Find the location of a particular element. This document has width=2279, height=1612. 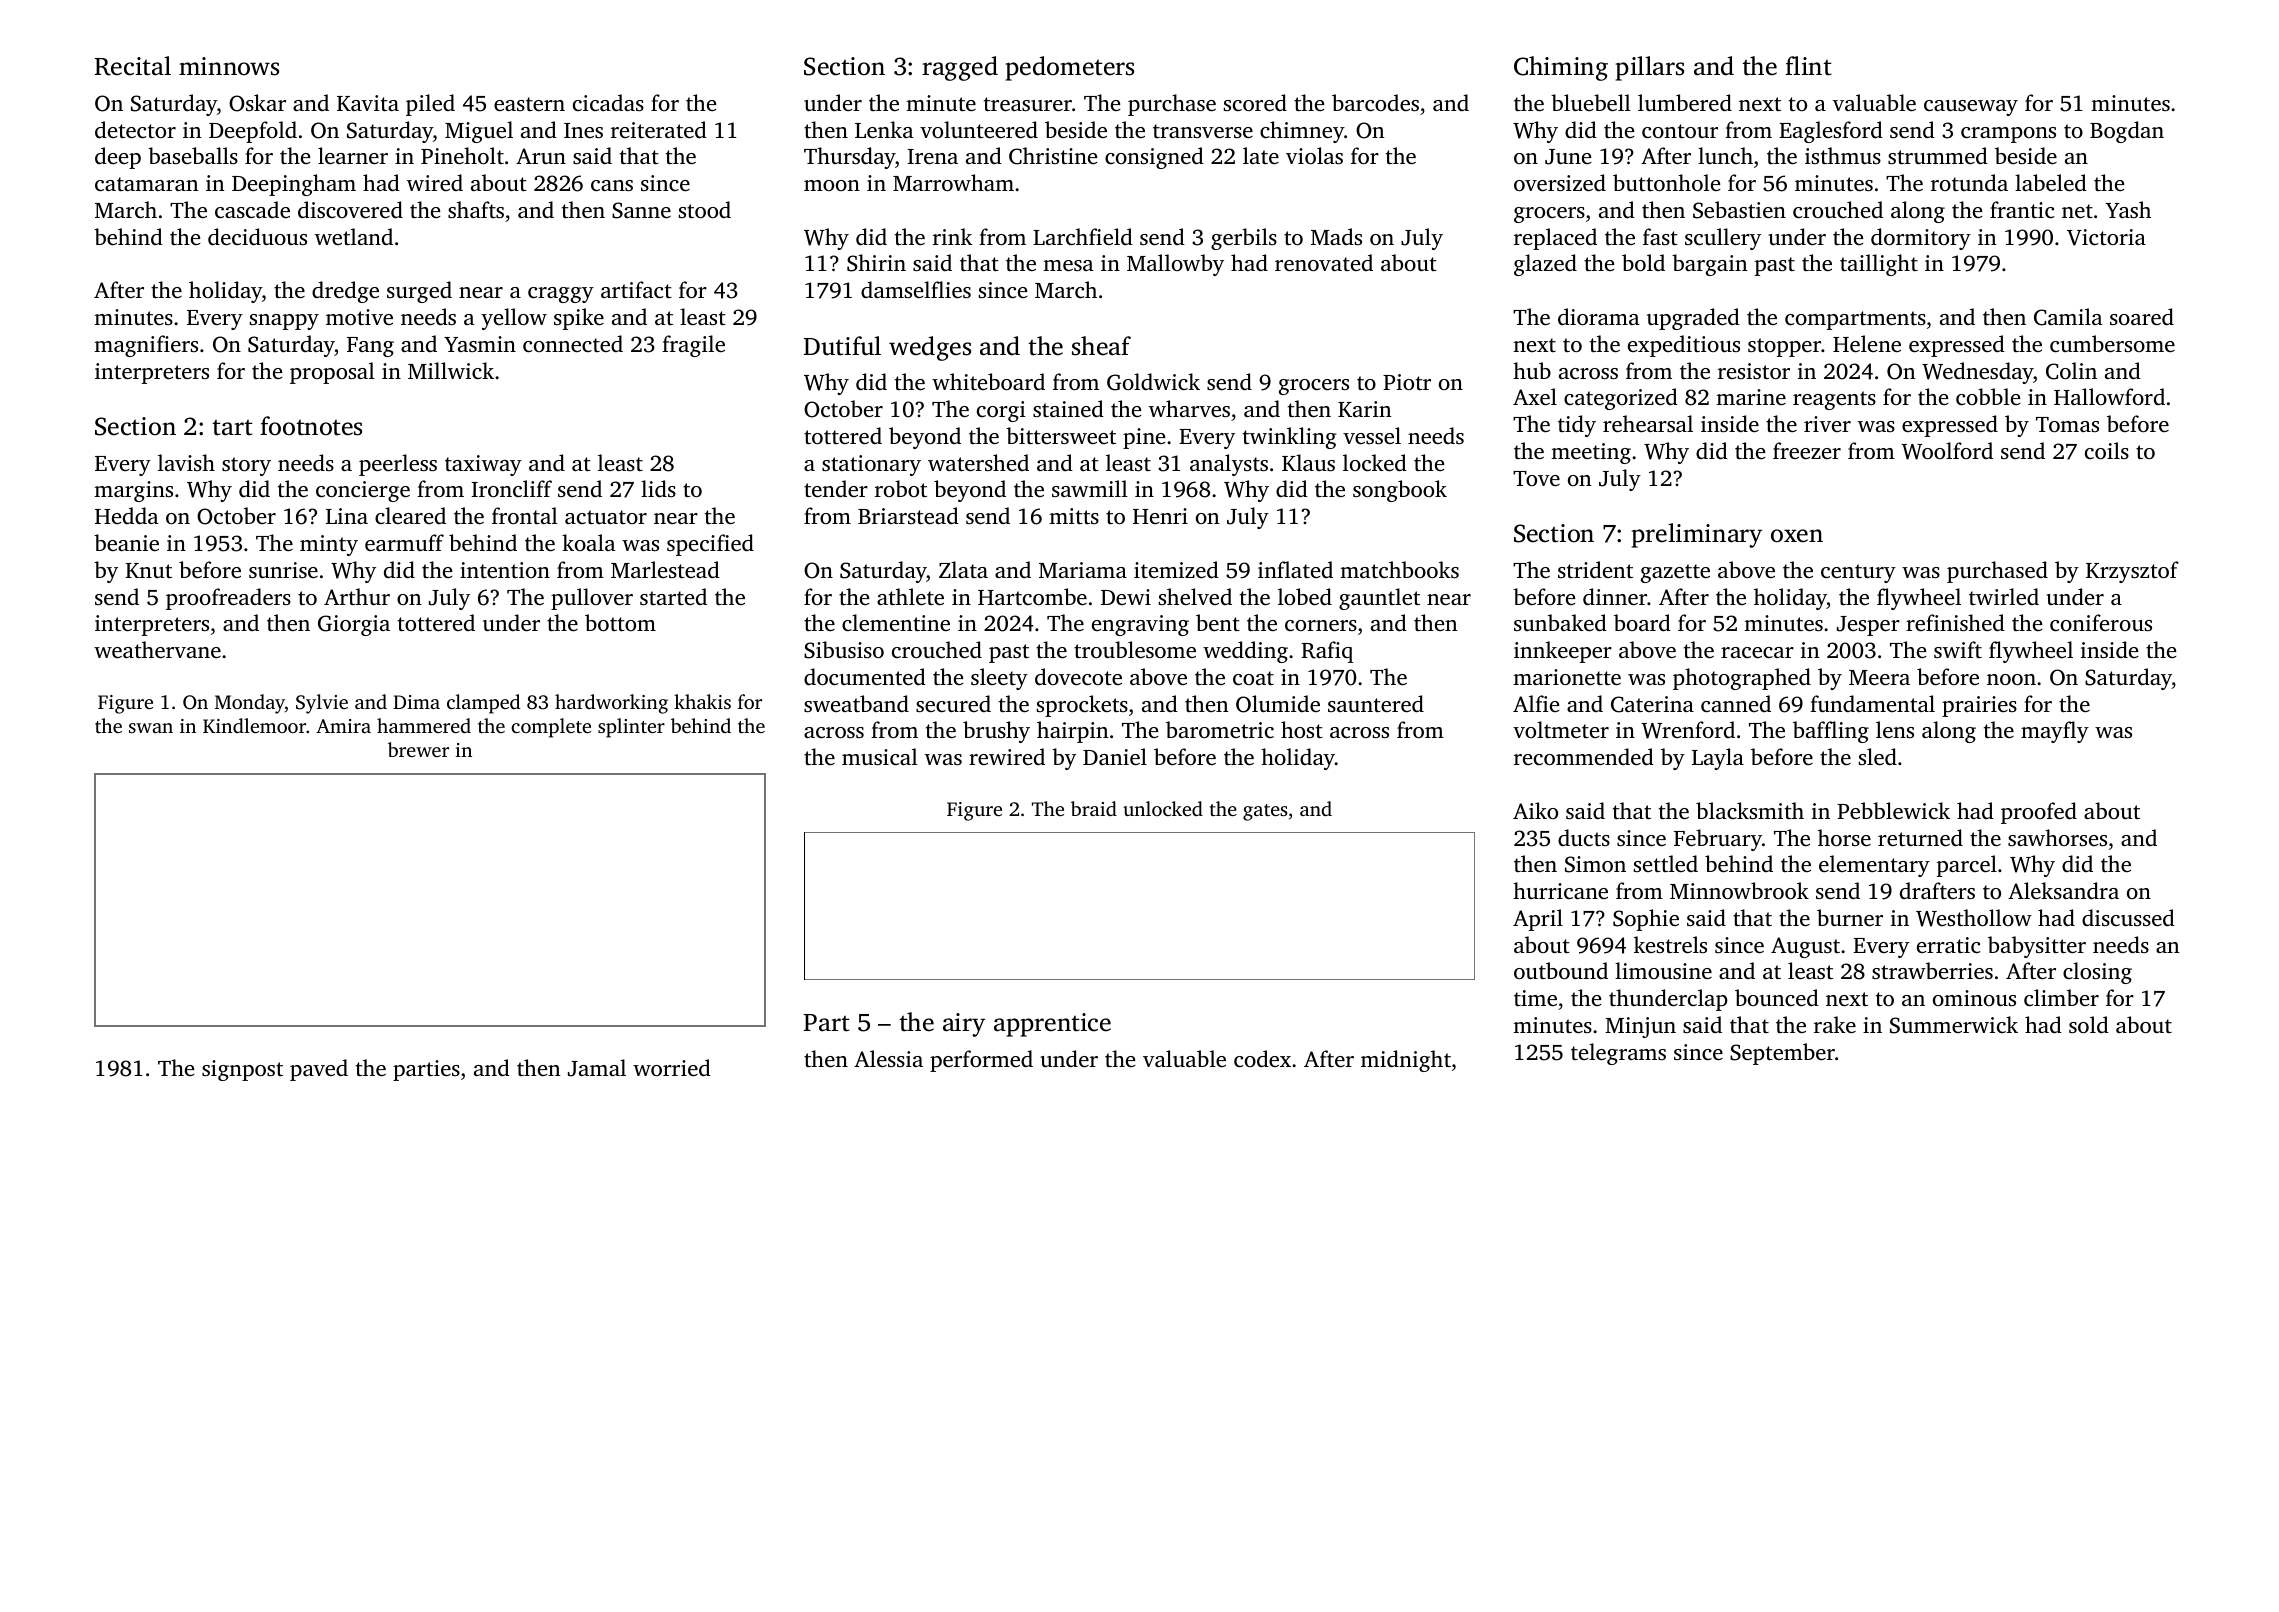

Ines is located at coordinates (583, 130).
